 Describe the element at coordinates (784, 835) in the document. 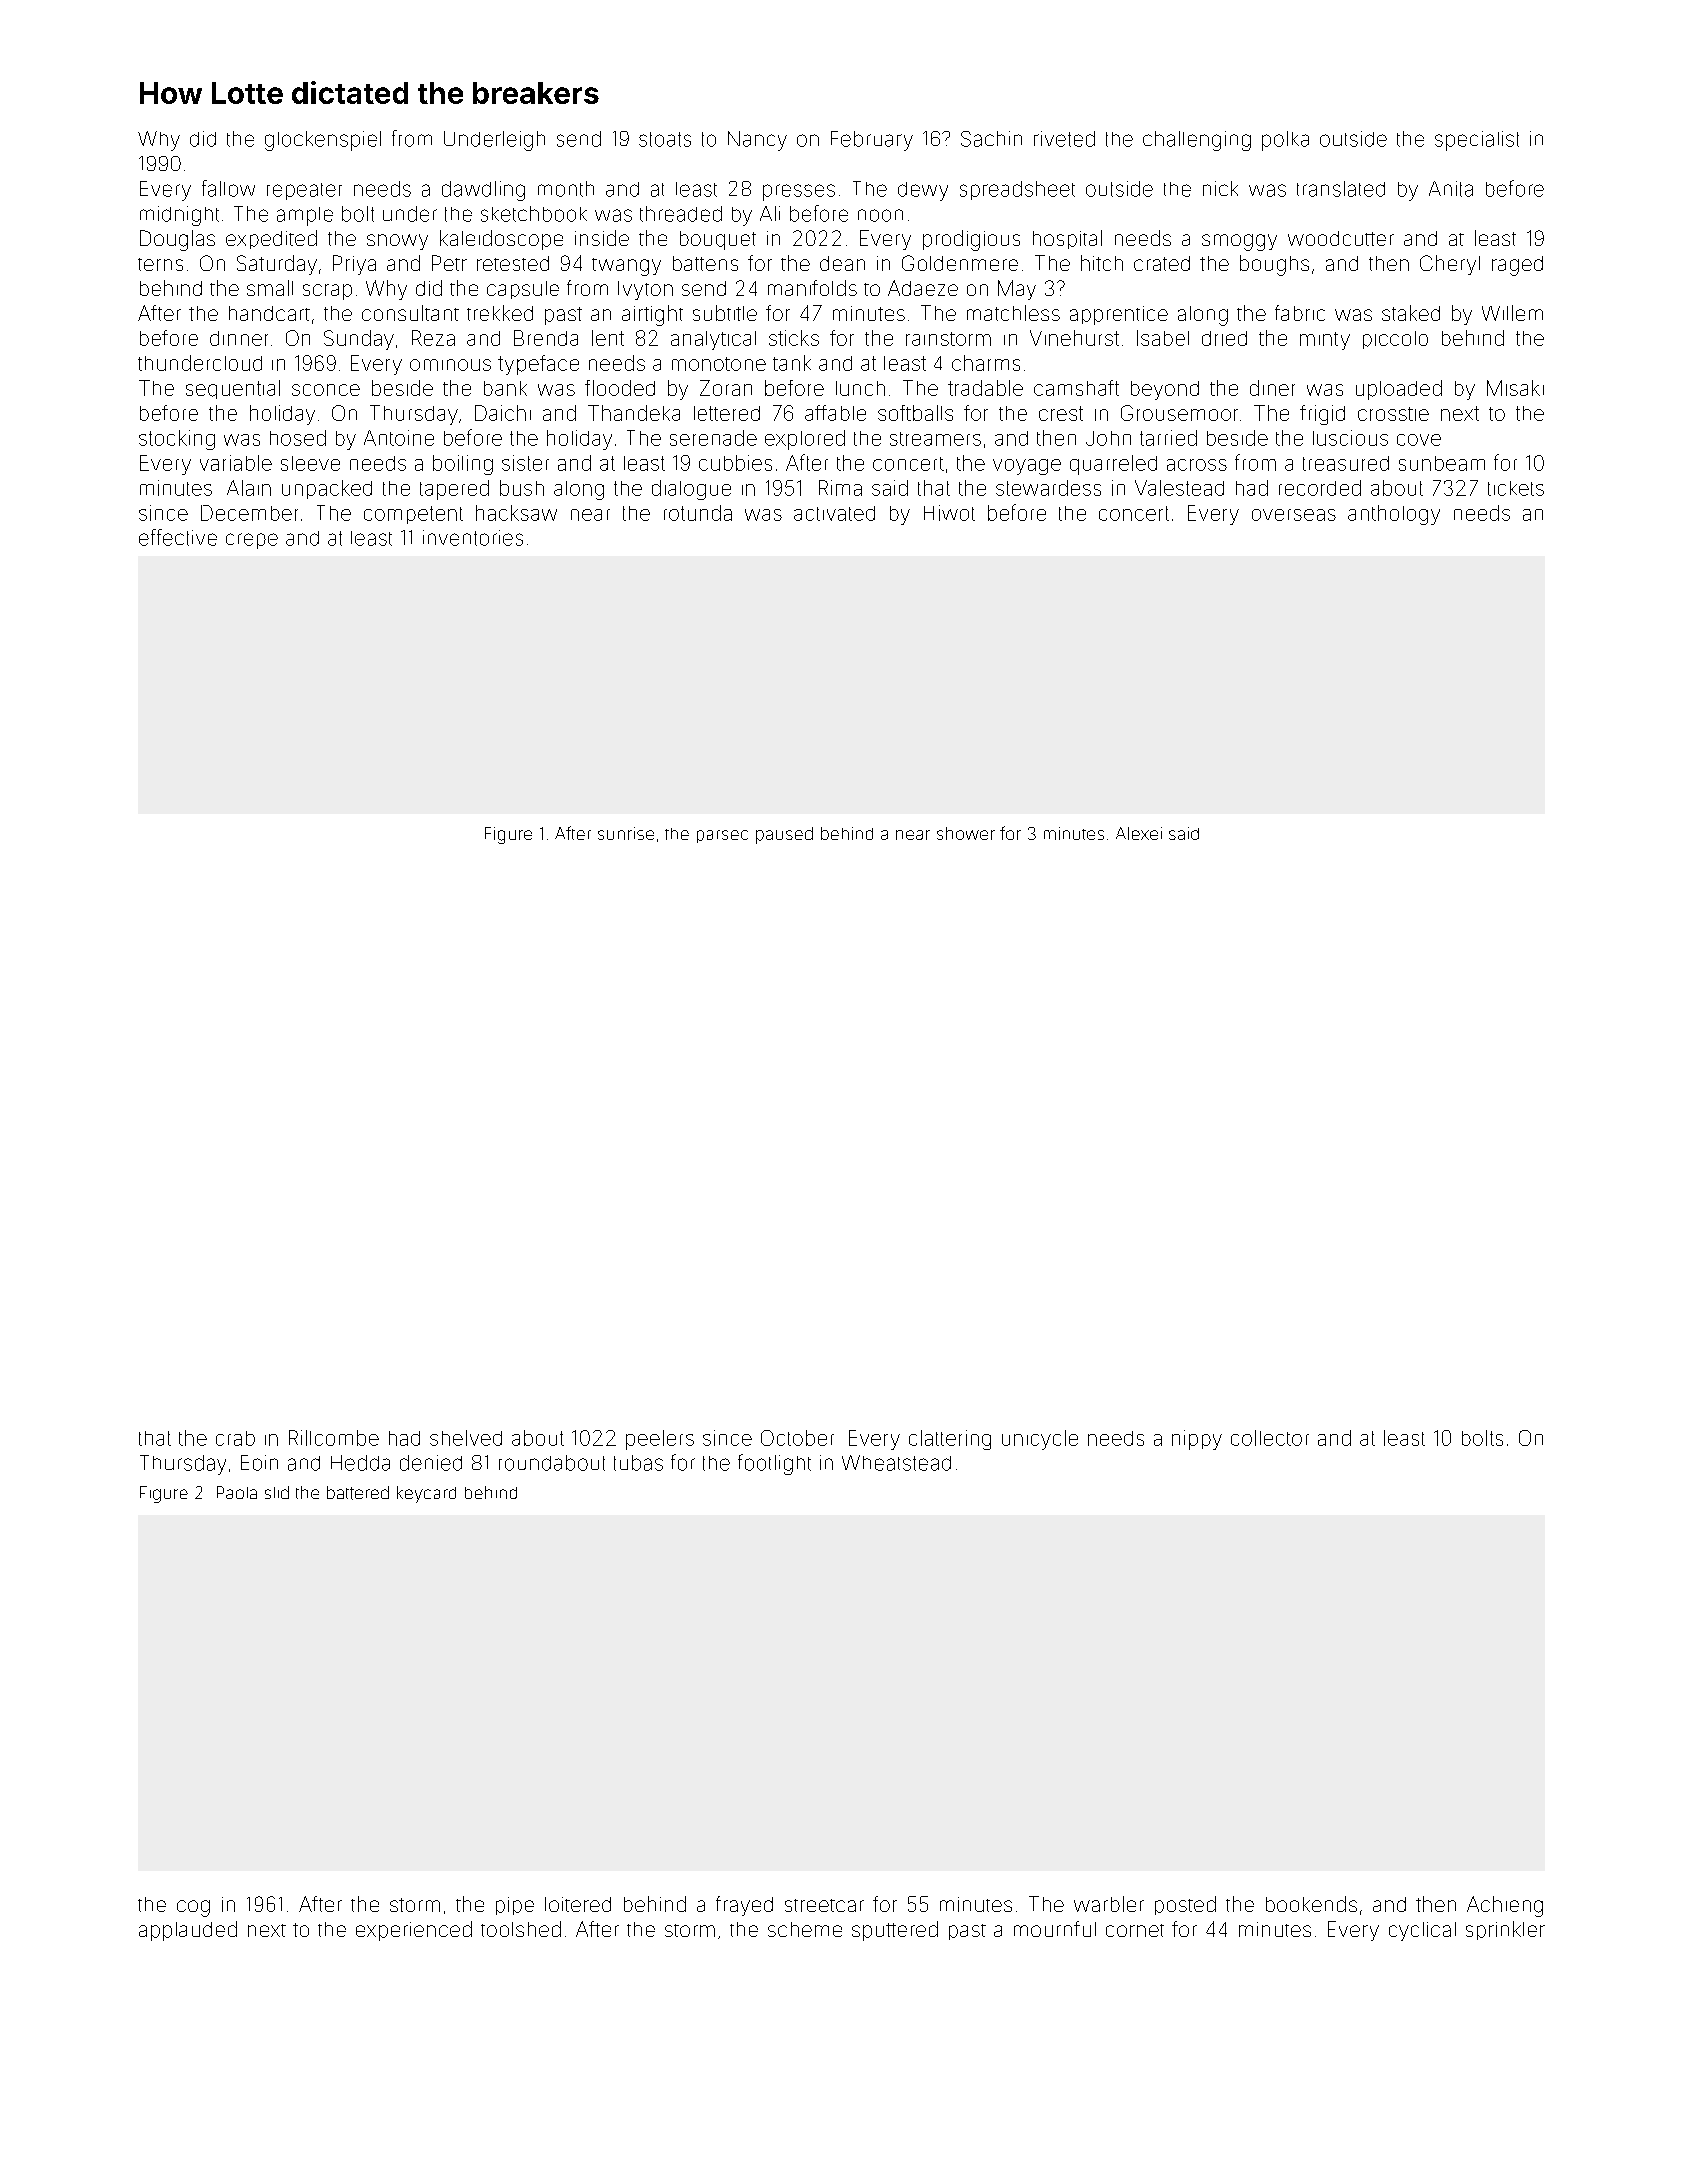

I see `paused` at that location.
